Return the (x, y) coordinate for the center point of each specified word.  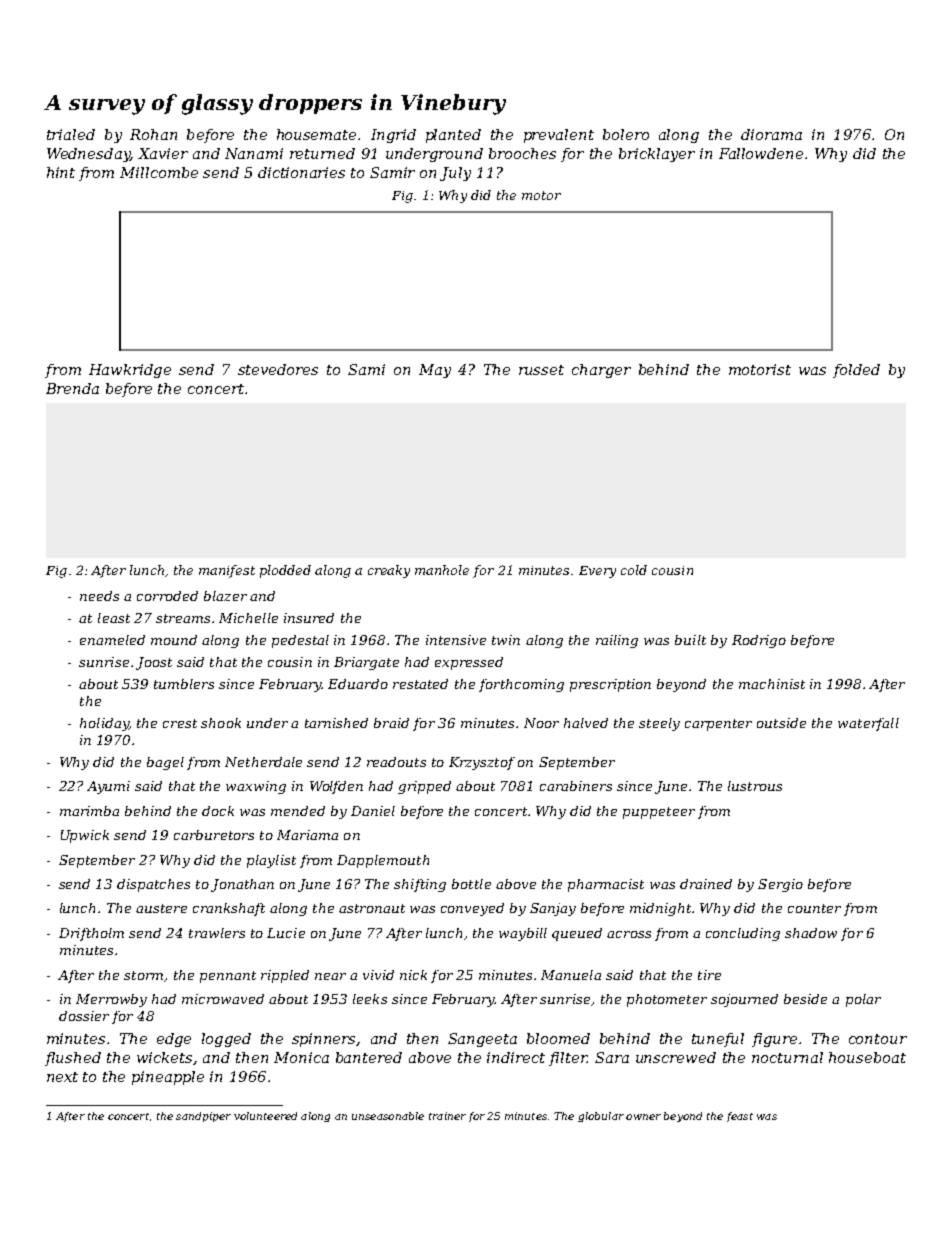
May (435, 371)
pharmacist (606, 885)
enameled (112, 640)
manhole (442, 570)
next (62, 1077)
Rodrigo (759, 641)
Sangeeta (482, 1040)
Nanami (254, 153)
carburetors (214, 835)
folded (856, 371)
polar (863, 1000)
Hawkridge (130, 371)
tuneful (718, 1040)
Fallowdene (761, 153)
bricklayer (657, 155)
